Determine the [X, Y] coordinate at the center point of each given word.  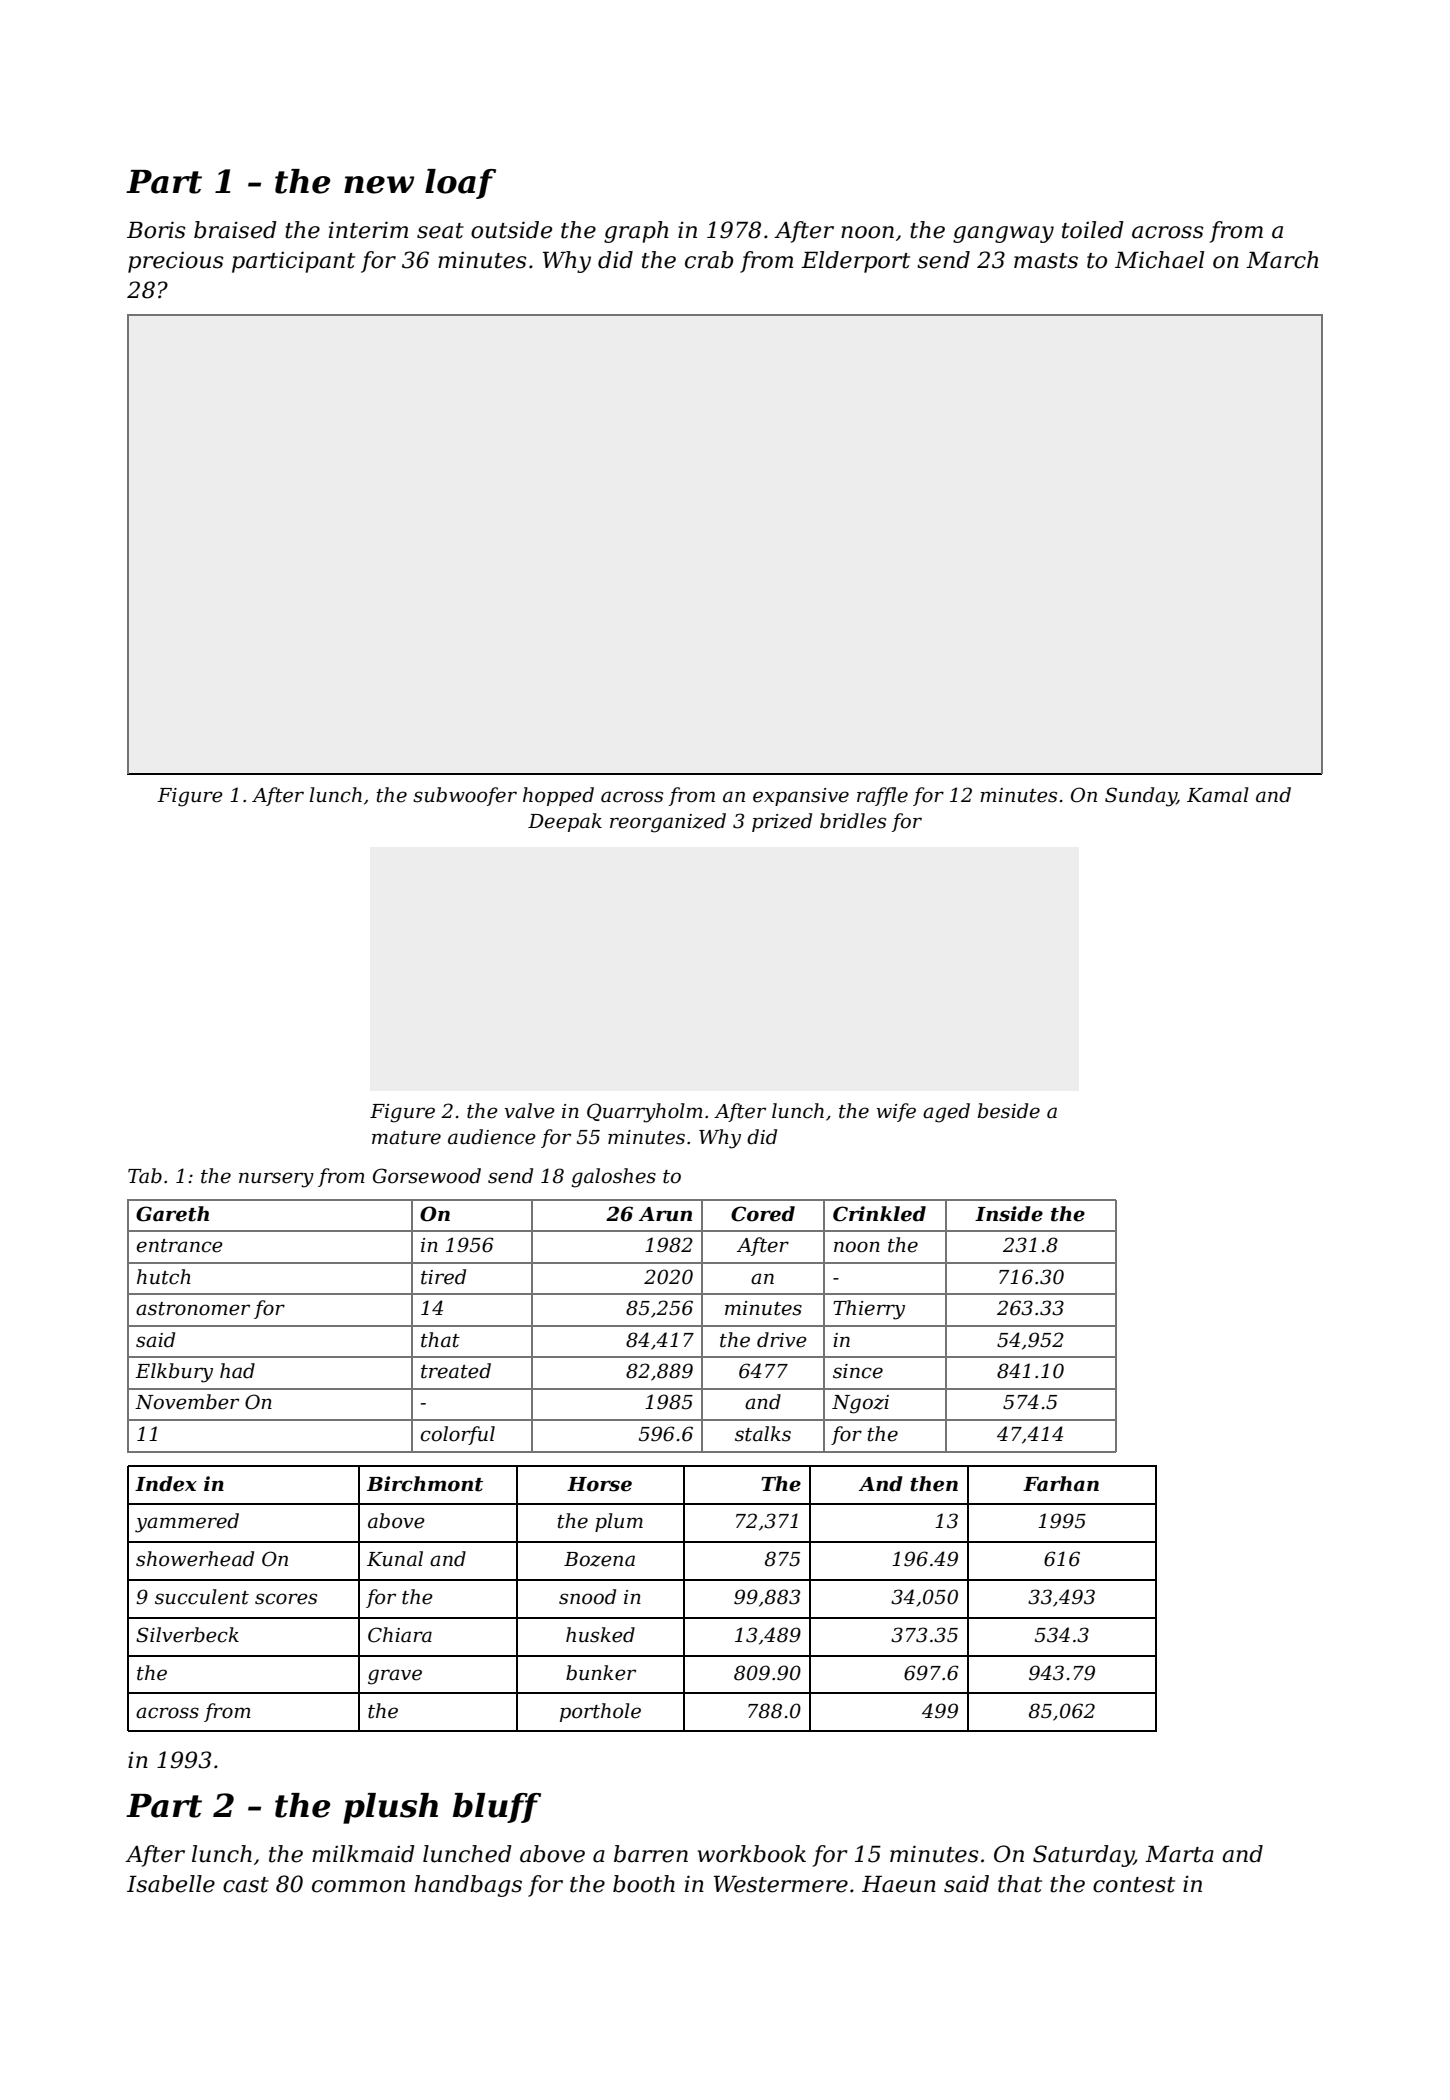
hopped [558, 796]
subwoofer [465, 796]
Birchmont [425, 1484]
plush [390, 1808]
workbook [751, 1854]
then [934, 1484]
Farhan [1061, 1484]
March [1282, 260]
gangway [1003, 234]
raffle [882, 796]
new [379, 185]
